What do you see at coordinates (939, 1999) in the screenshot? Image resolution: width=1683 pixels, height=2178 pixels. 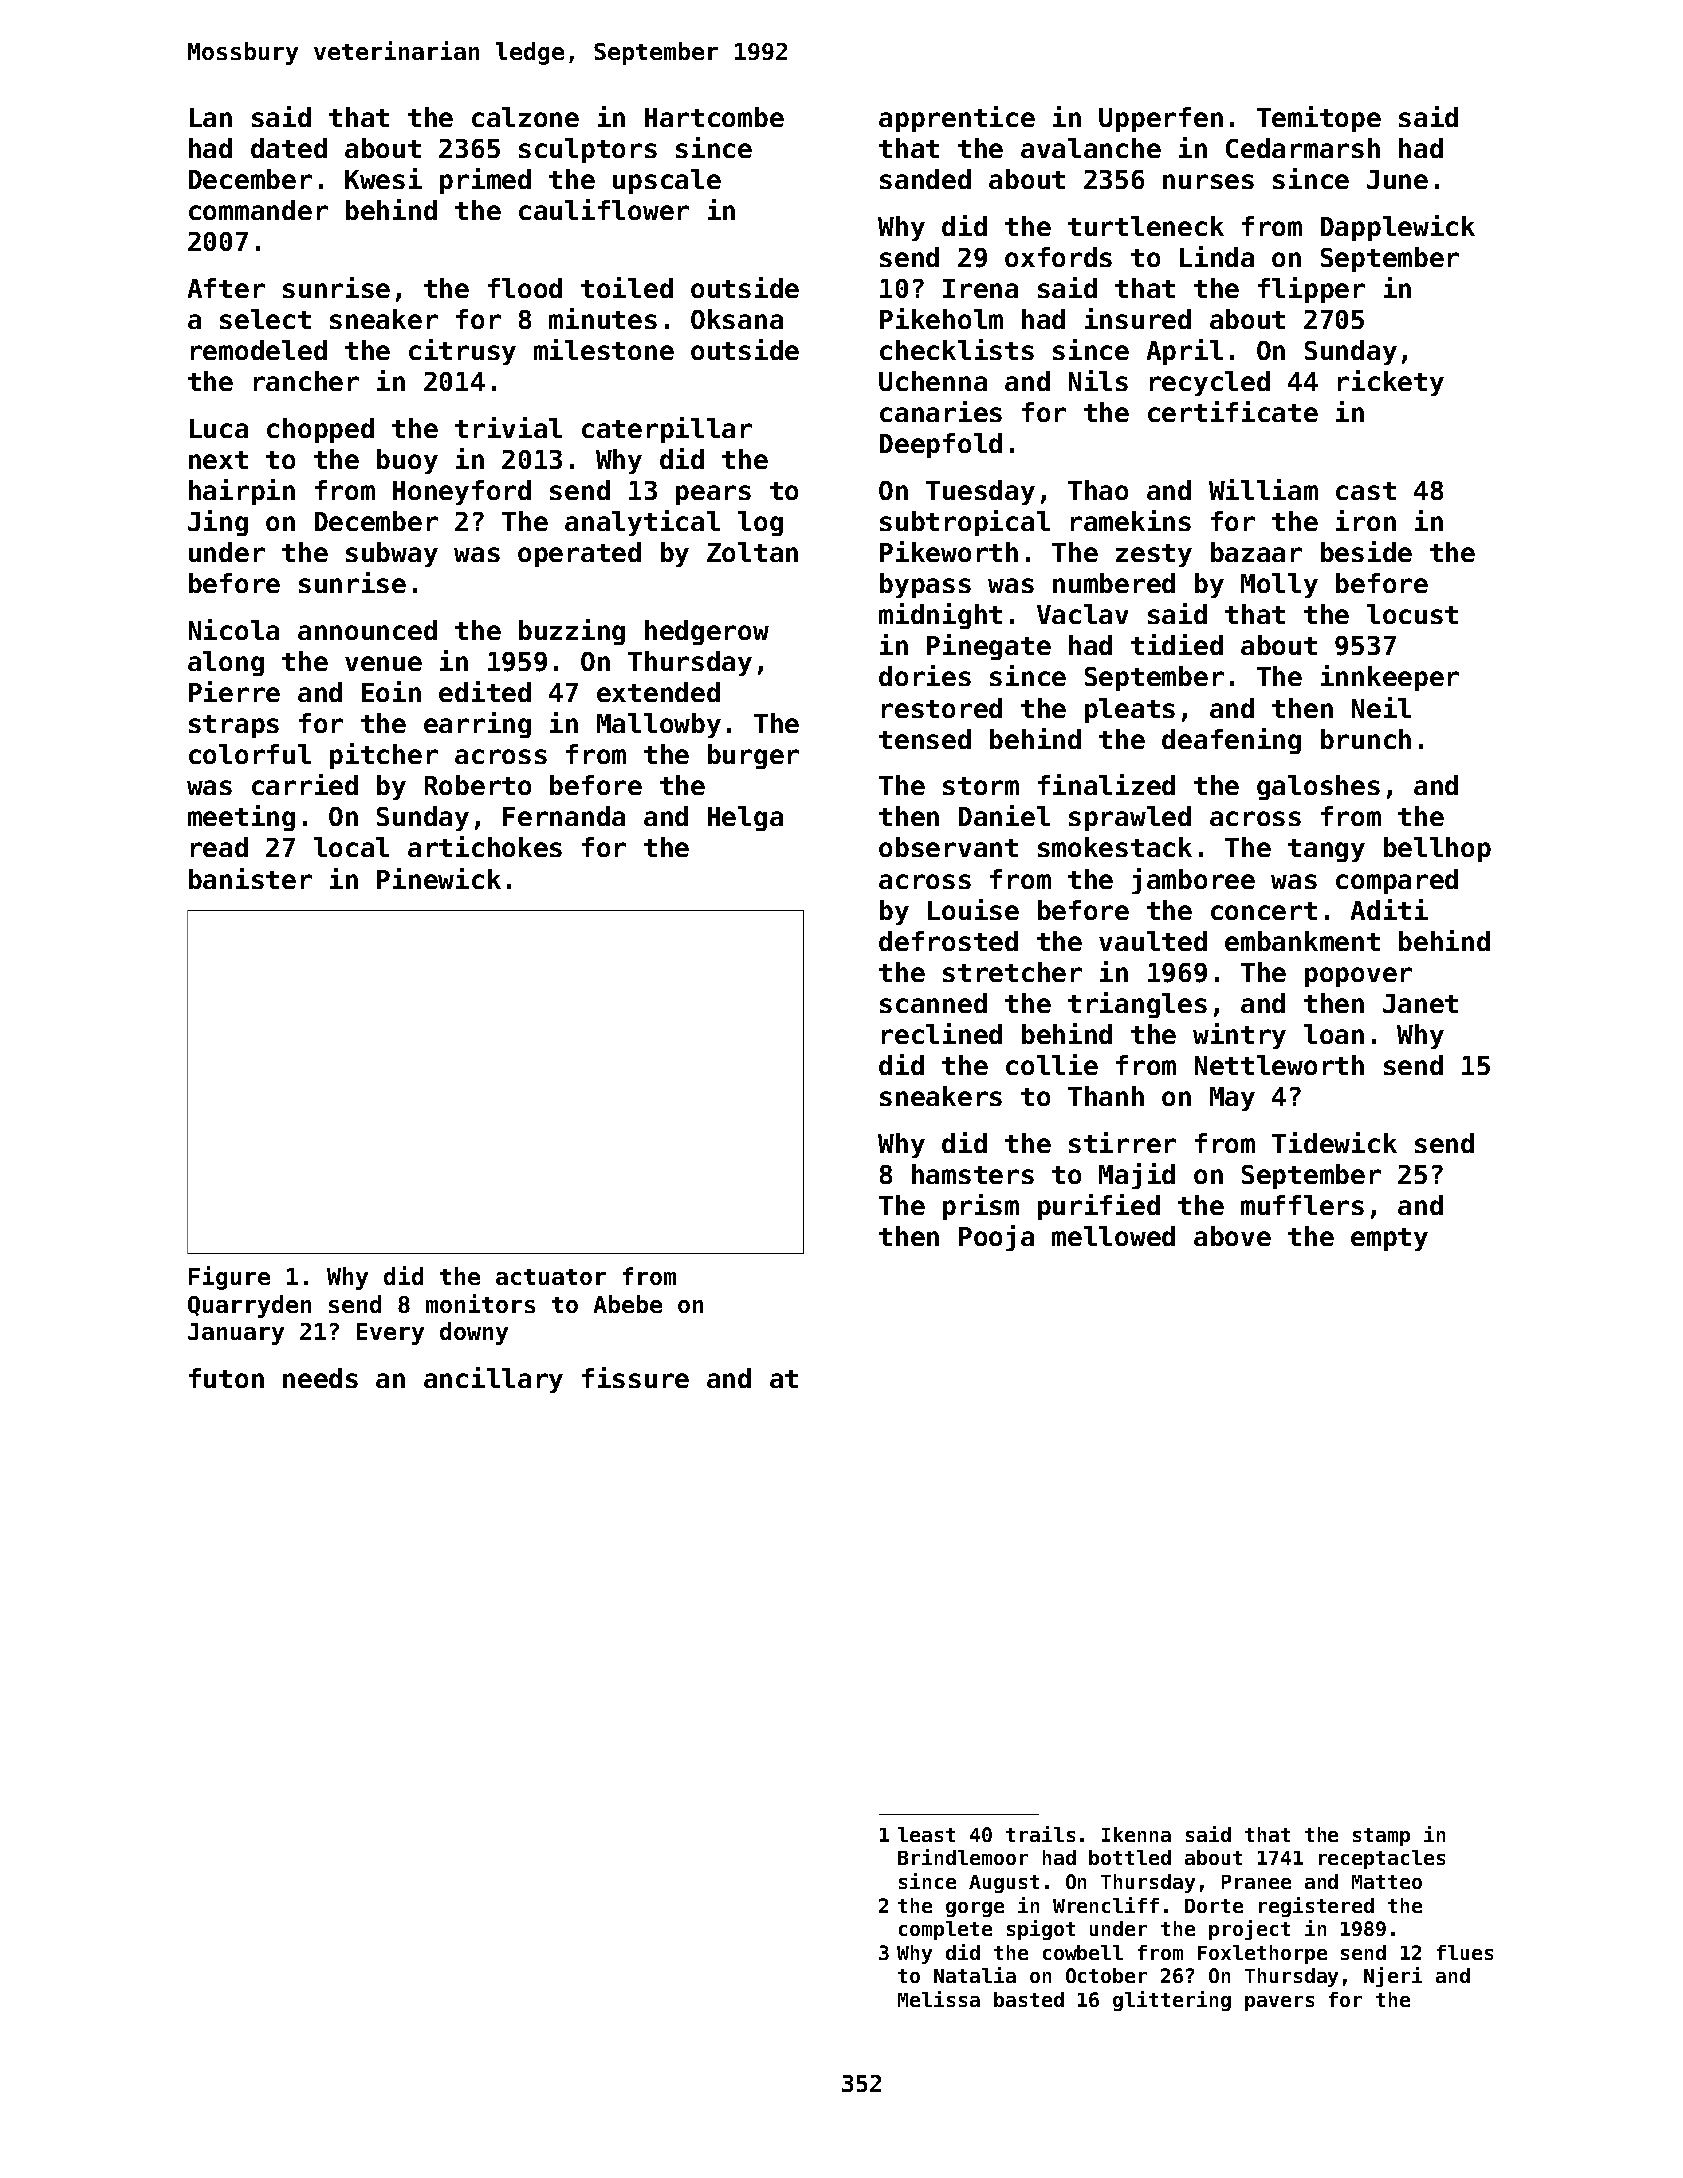 I see `Melissa` at bounding box center [939, 1999].
